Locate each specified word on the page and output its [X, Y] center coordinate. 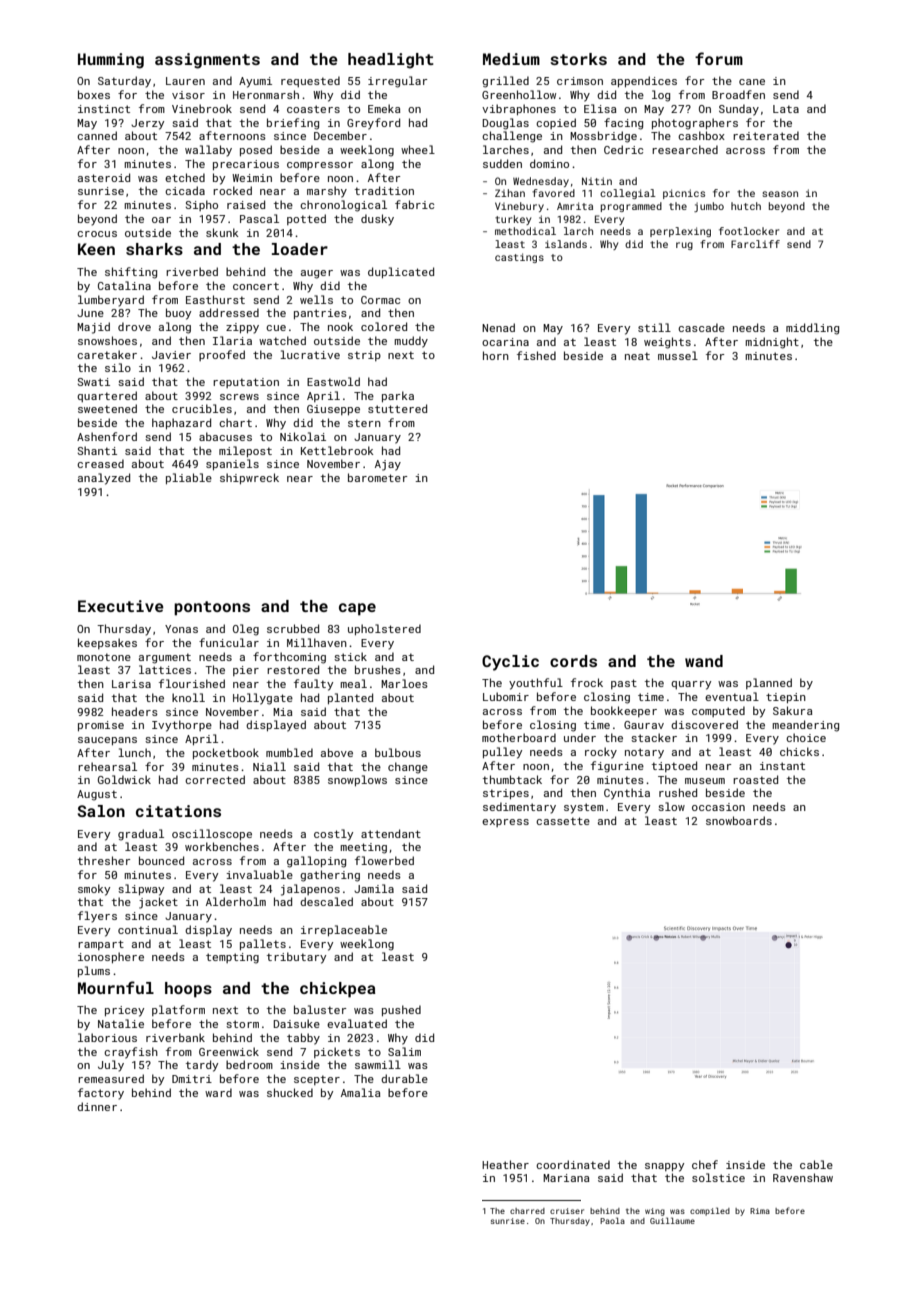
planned [769, 683]
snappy [664, 1167]
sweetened [107, 408]
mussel [678, 355]
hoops [188, 990]
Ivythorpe [182, 726]
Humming [111, 61]
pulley [502, 753]
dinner [97, 1106]
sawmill [378, 1064]
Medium [511, 59]
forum [719, 58]
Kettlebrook [337, 450]
